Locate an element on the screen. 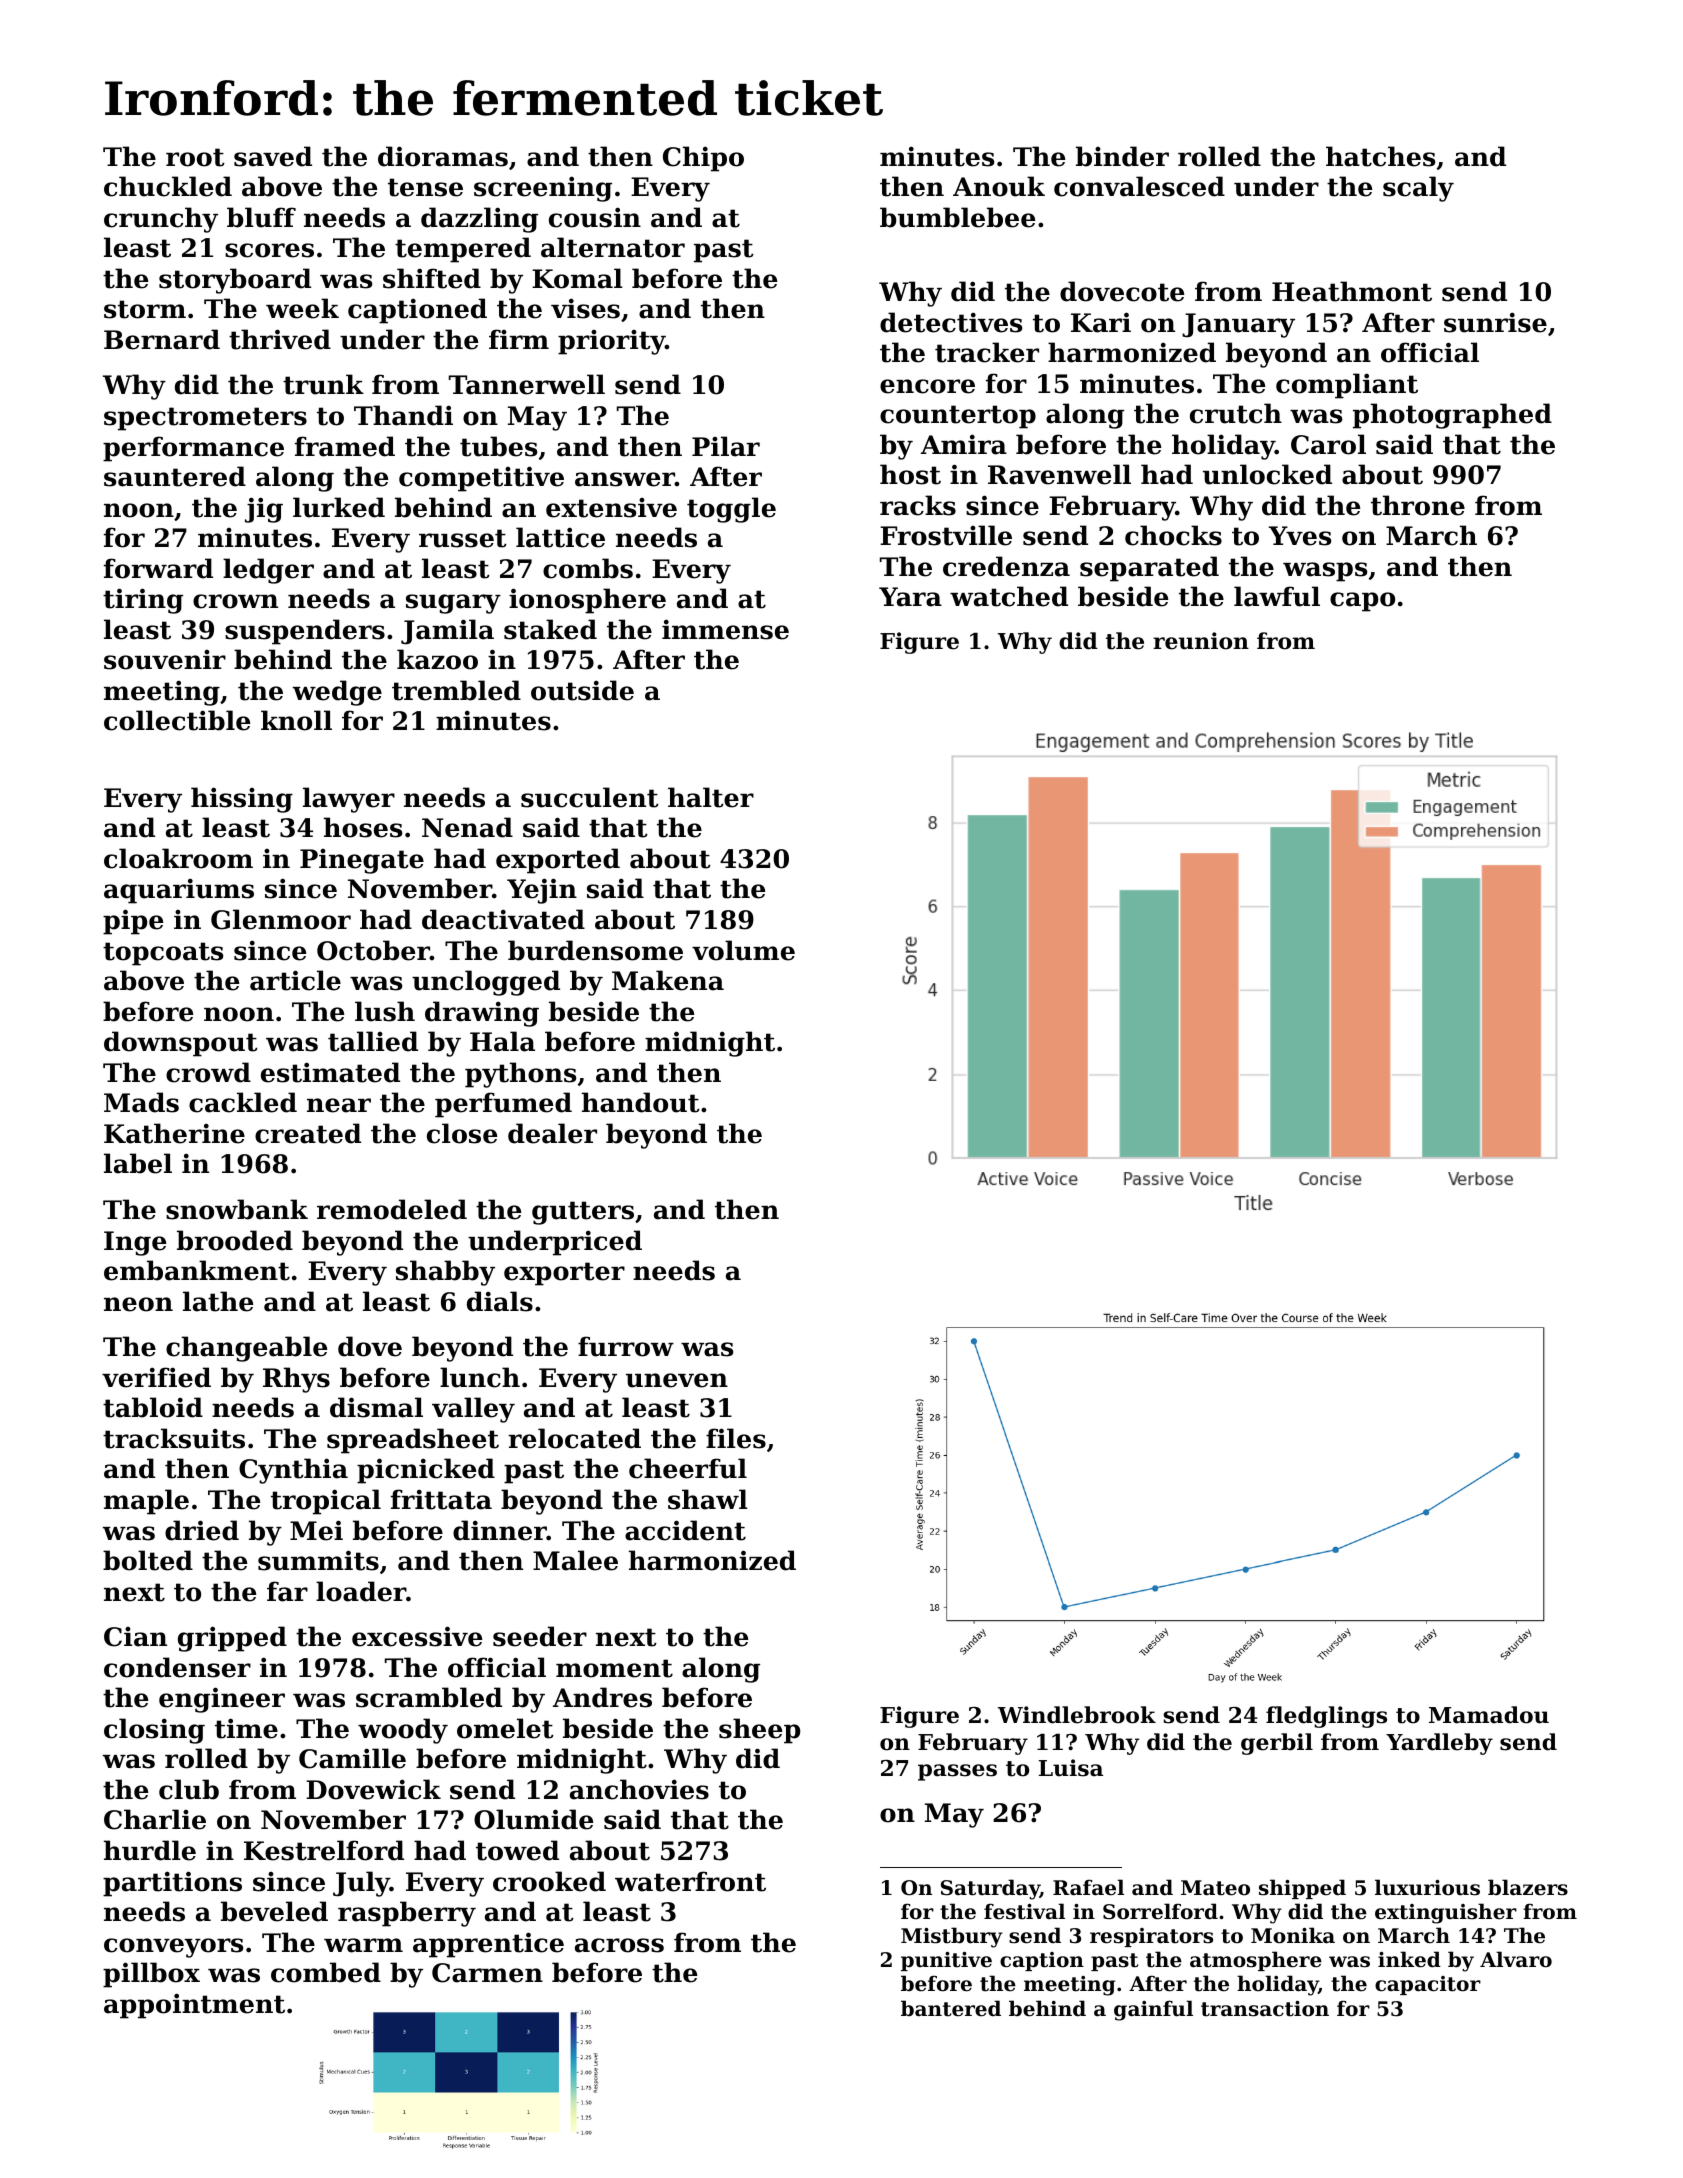 This screenshot has height=2178, width=1683. thrived is located at coordinates (280, 339).
